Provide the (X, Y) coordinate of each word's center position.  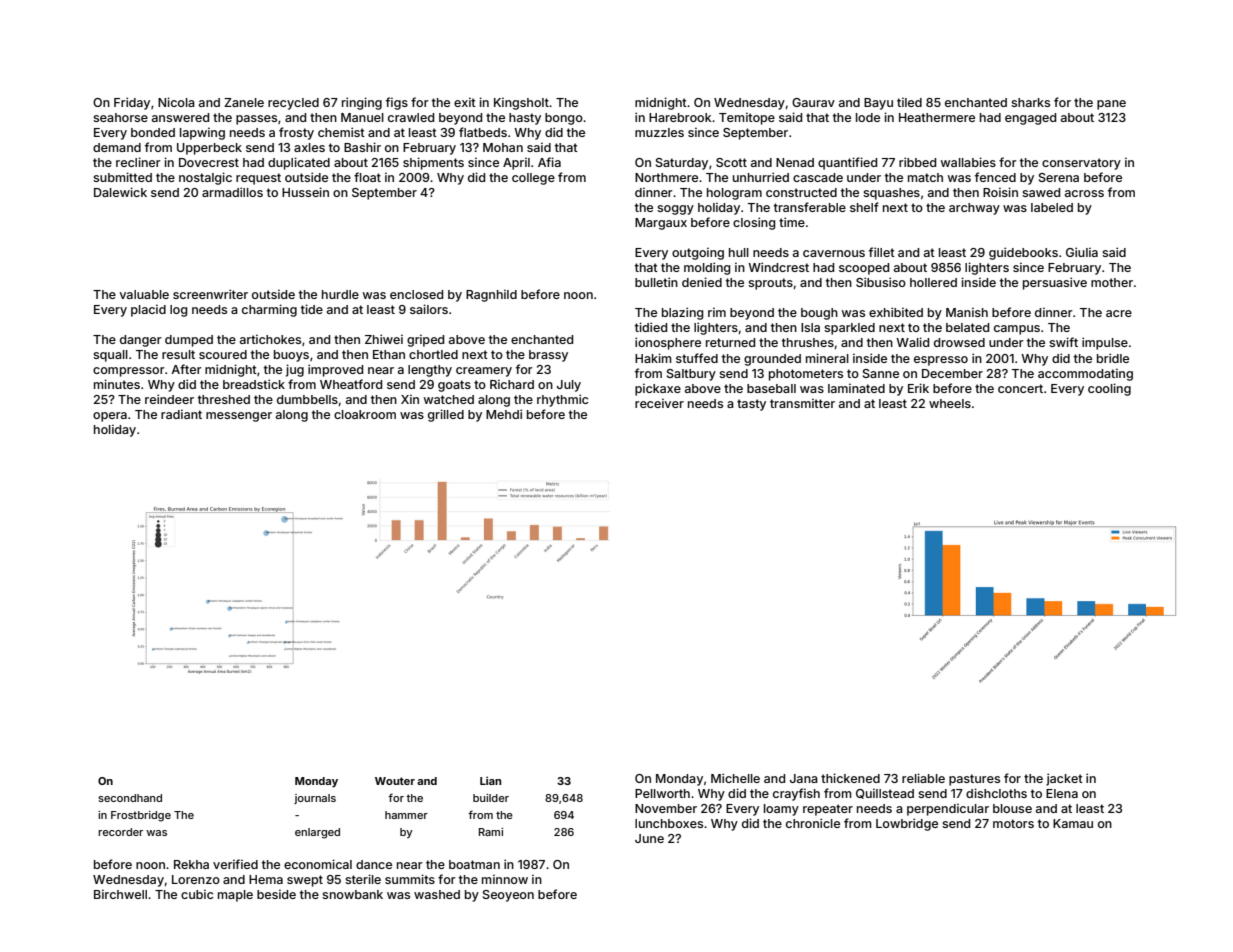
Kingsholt (521, 103)
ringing (362, 103)
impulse (1105, 343)
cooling (1109, 389)
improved (335, 370)
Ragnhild (491, 295)
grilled (446, 415)
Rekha (191, 864)
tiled (909, 102)
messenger (239, 417)
